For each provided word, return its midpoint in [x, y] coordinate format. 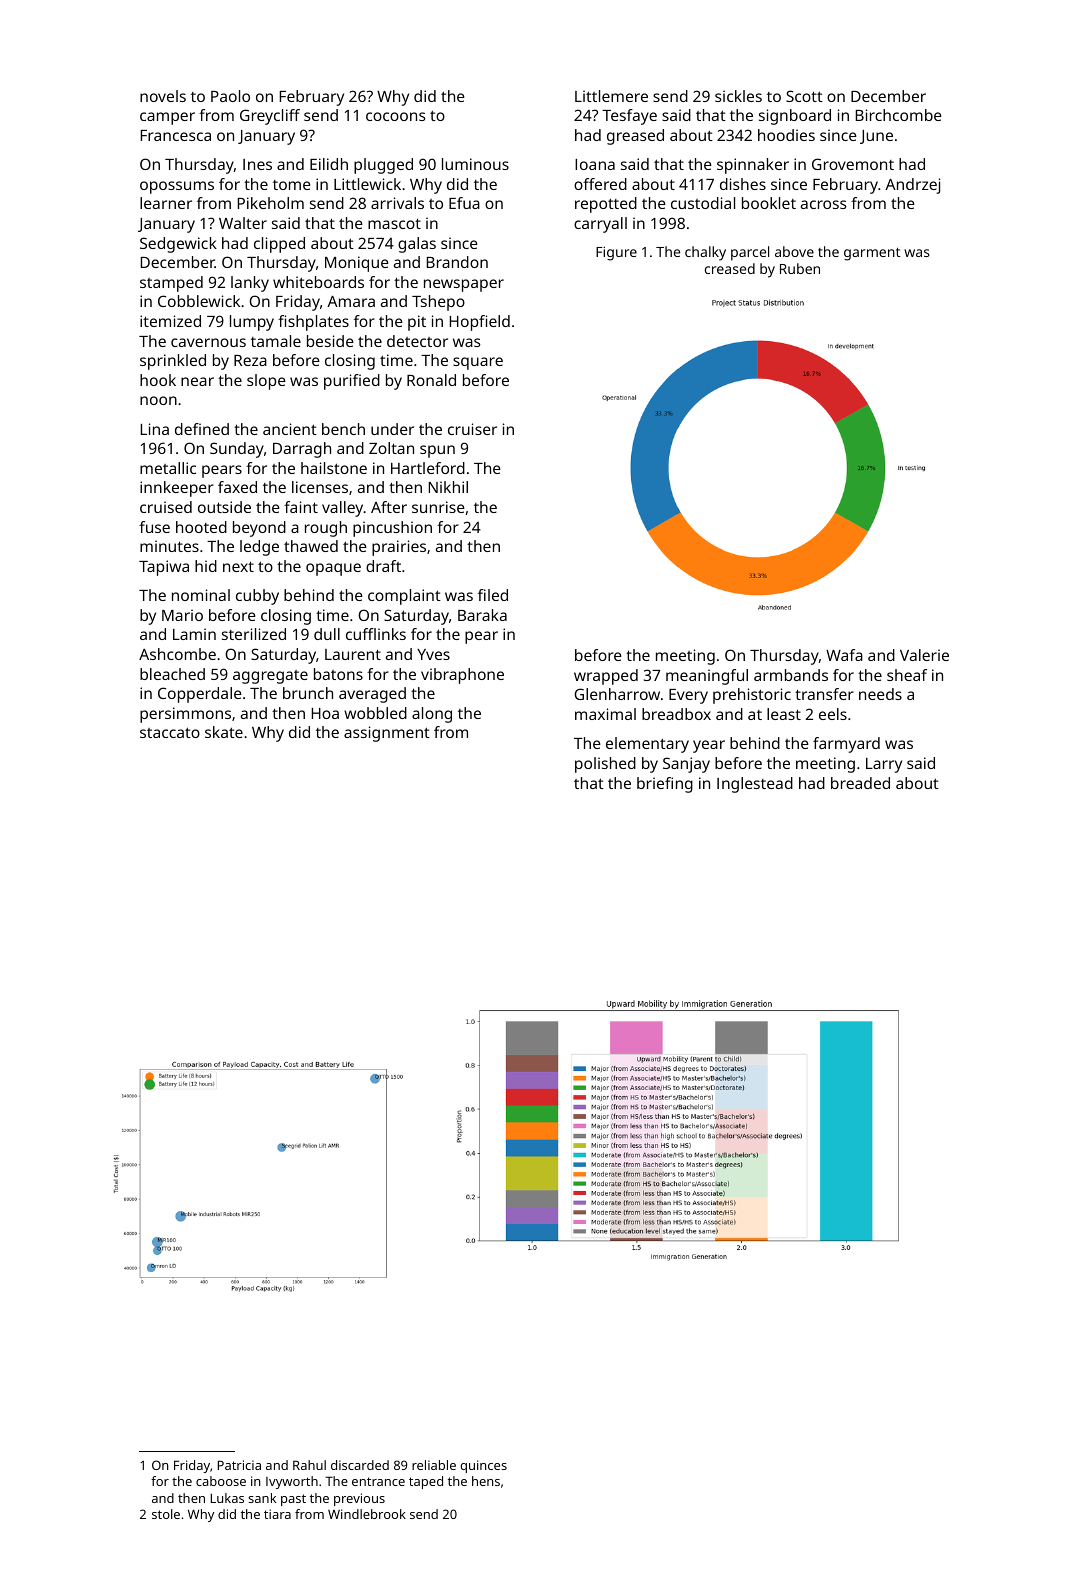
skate [224, 732]
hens [486, 1481]
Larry [884, 765]
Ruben [800, 268]
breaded [860, 783]
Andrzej [912, 186]
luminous [475, 164]
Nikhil [448, 487]
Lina [155, 429]
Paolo [230, 96]
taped [426, 1482]
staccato [170, 732]
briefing [665, 785]
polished [605, 765]
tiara [277, 1514]
